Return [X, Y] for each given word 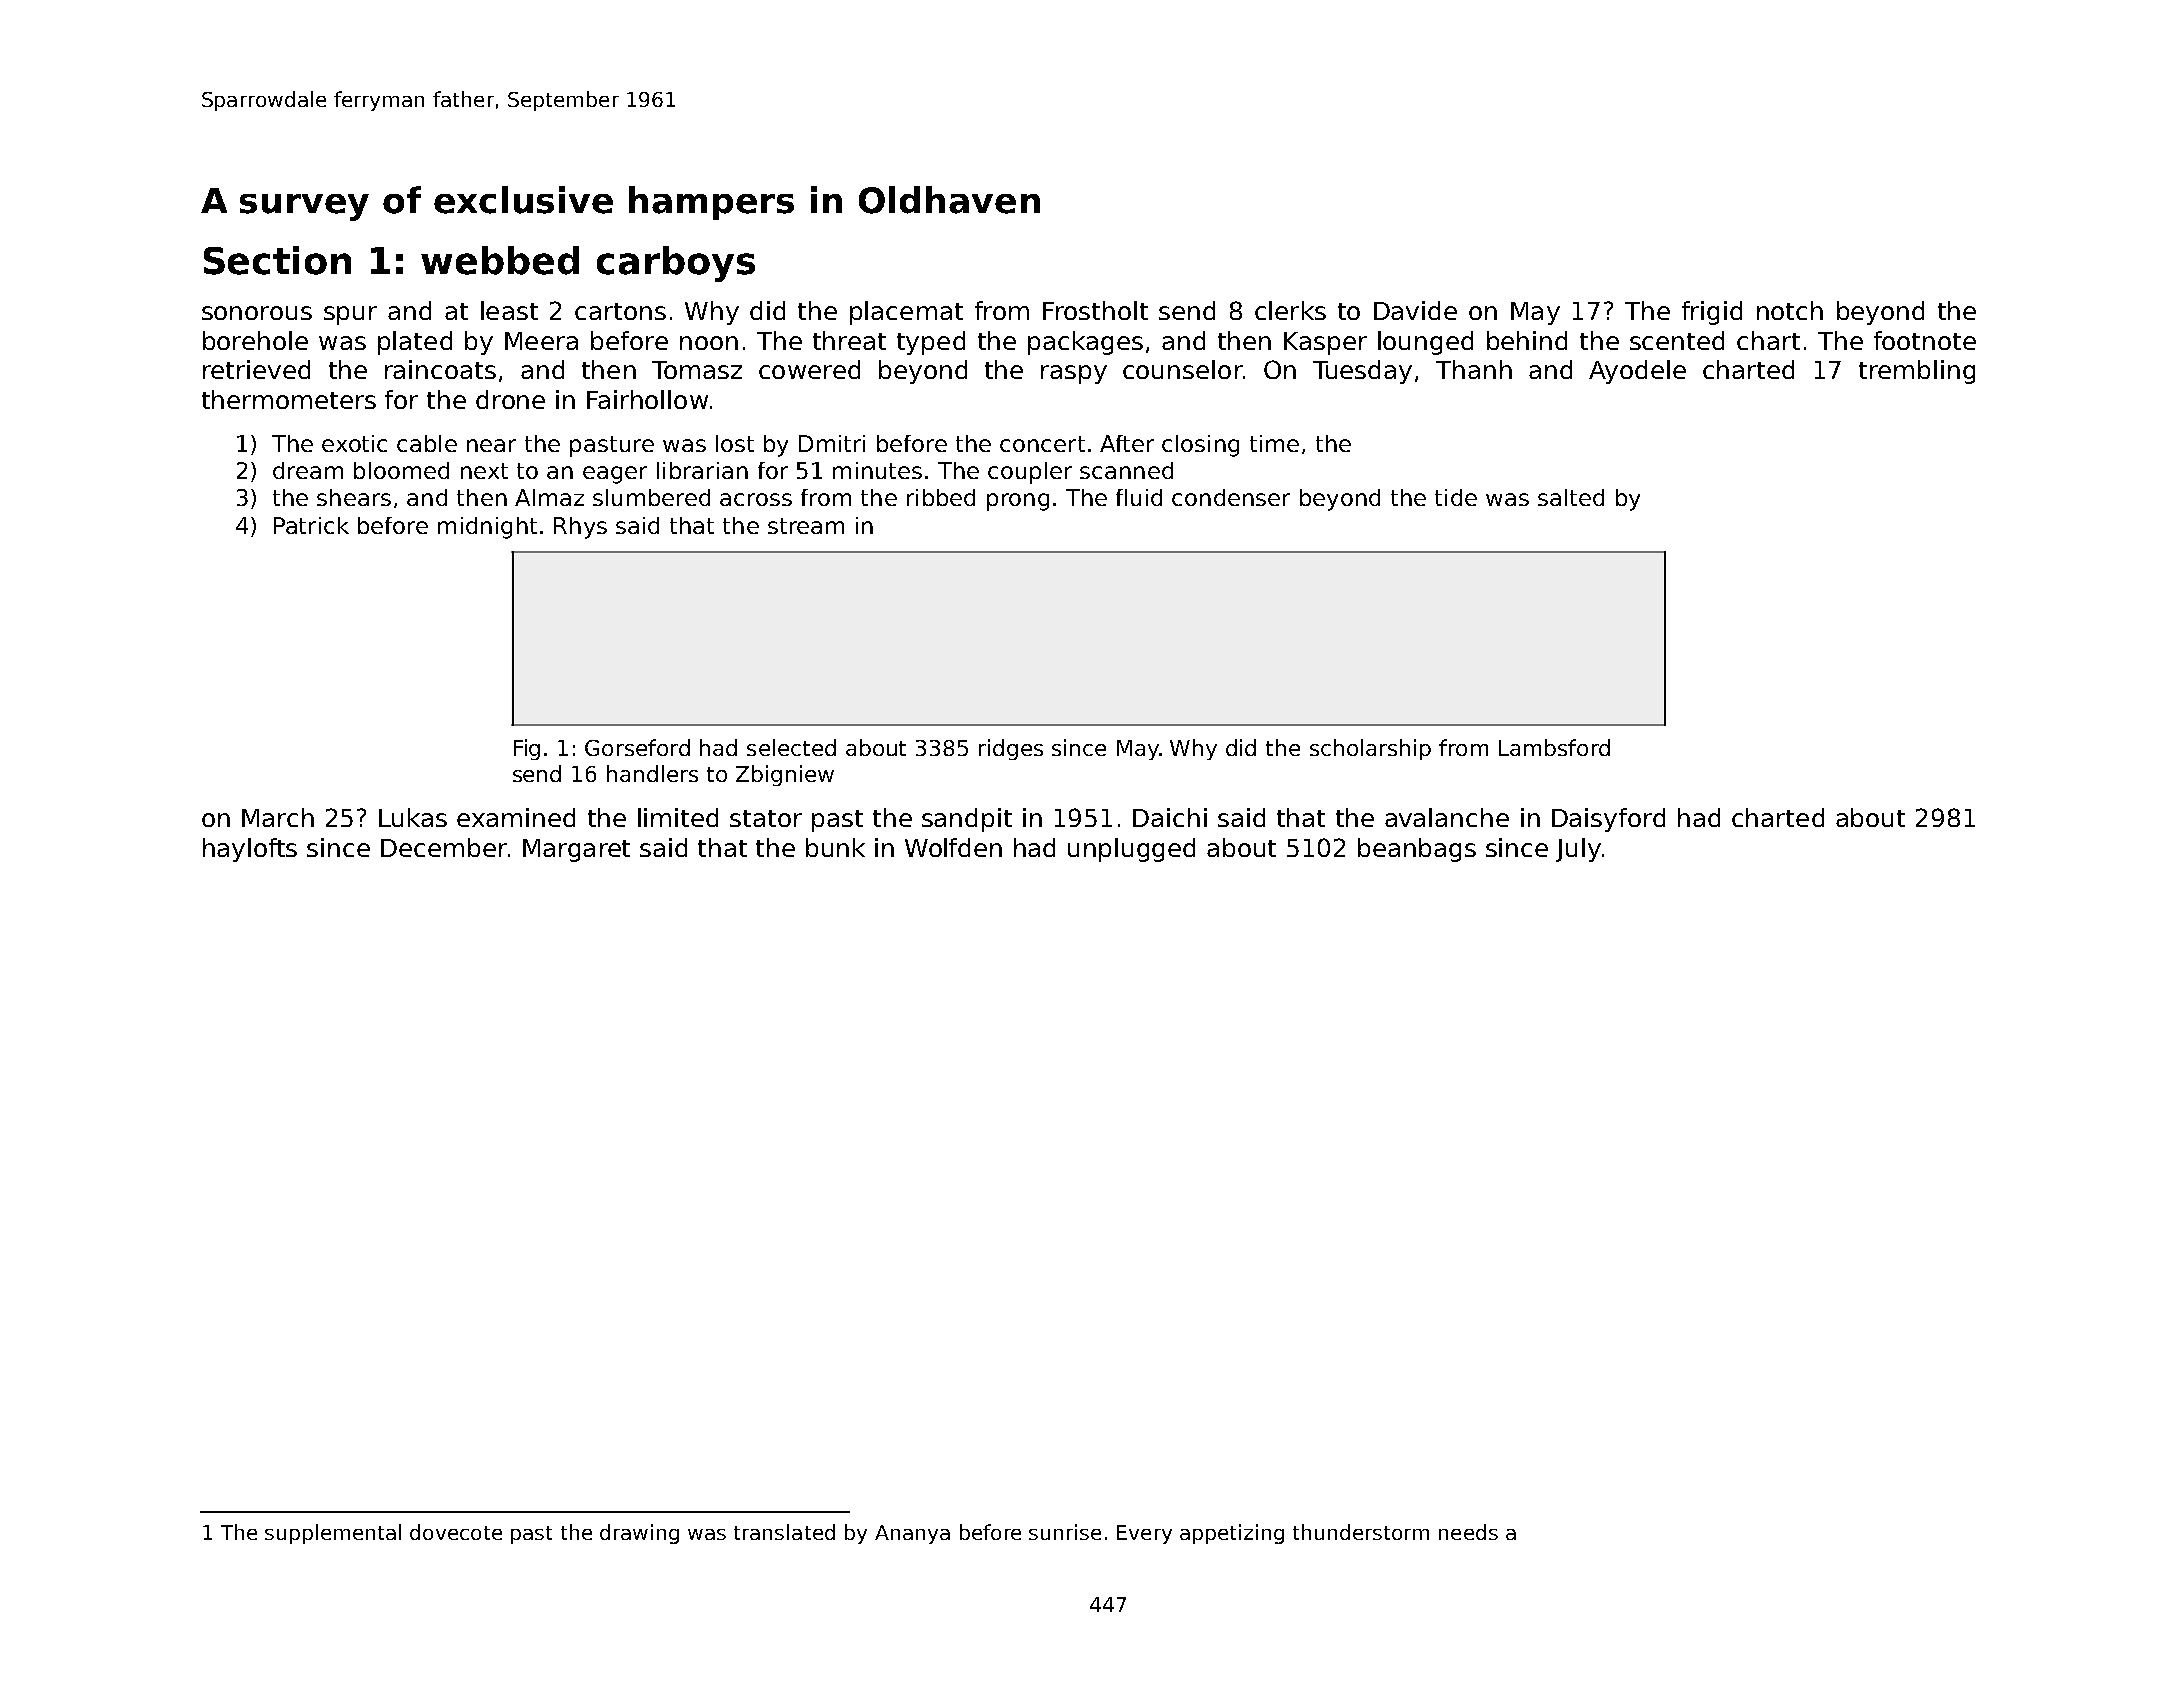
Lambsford [1554, 747]
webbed [500, 260]
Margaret [576, 850]
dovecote [456, 1532]
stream [806, 526]
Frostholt [1095, 310]
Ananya [912, 1534]
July [1578, 850]
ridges [1011, 749]
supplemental [333, 1534]
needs [1468, 1532]
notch [1790, 310]
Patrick [311, 525]
